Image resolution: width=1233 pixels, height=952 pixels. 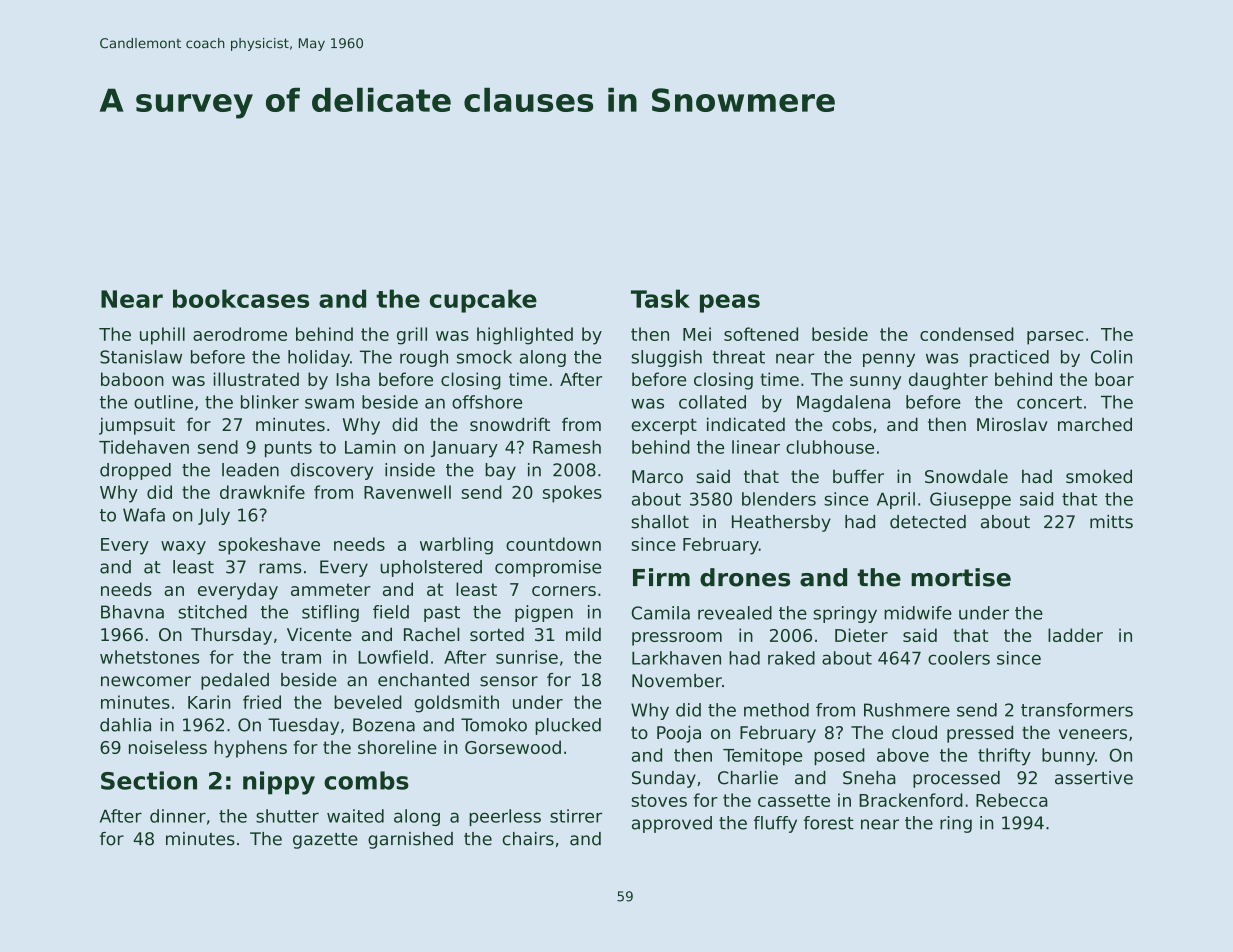 What do you see at coordinates (525, 336) in the screenshot?
I see `highlighted` at bounding box center [525, 336].
